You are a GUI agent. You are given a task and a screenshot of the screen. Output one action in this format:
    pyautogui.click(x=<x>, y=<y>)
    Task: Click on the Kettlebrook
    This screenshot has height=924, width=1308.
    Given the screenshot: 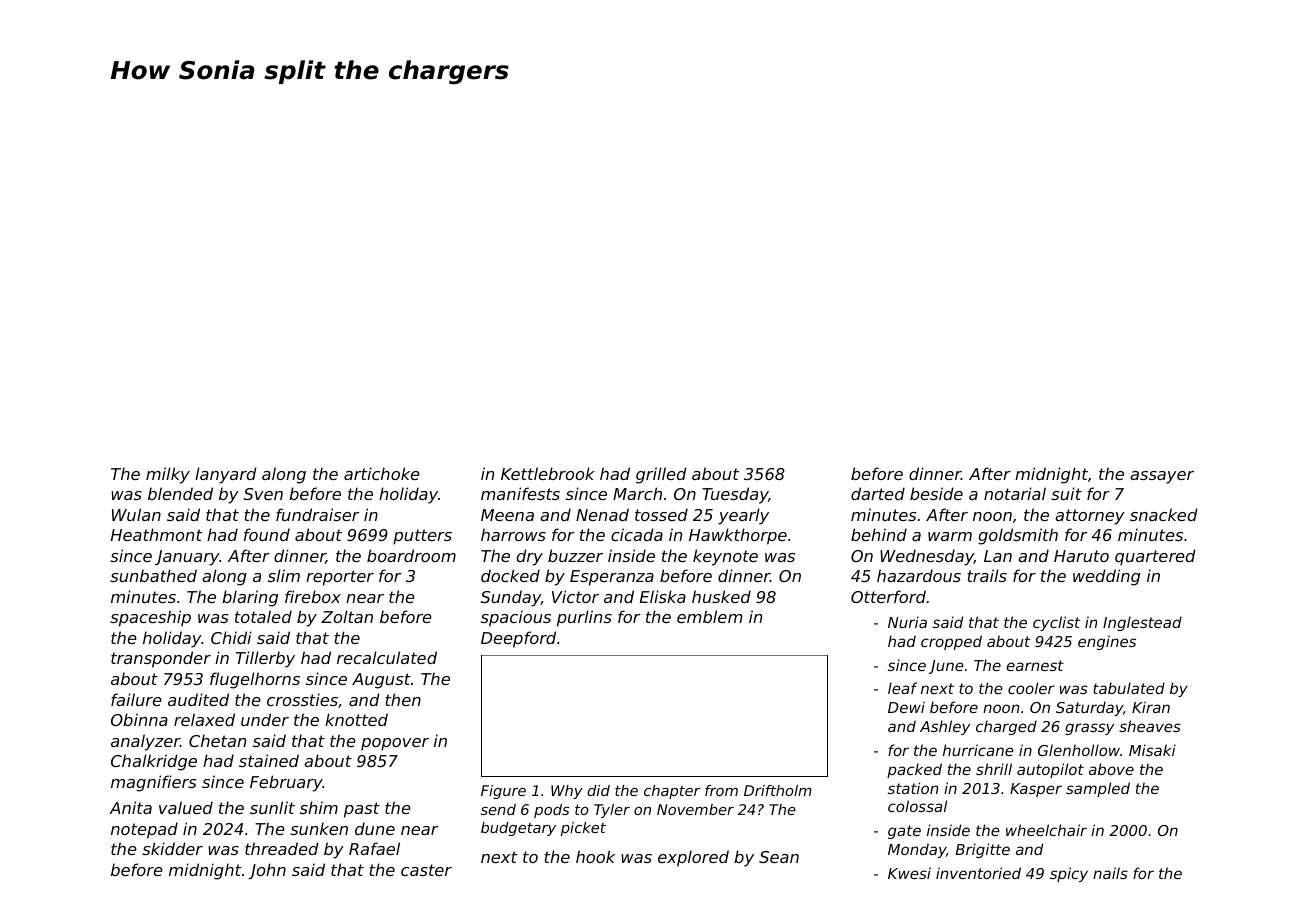 What is the action you would take?
    pyautogui.click(x=548, y=473)
